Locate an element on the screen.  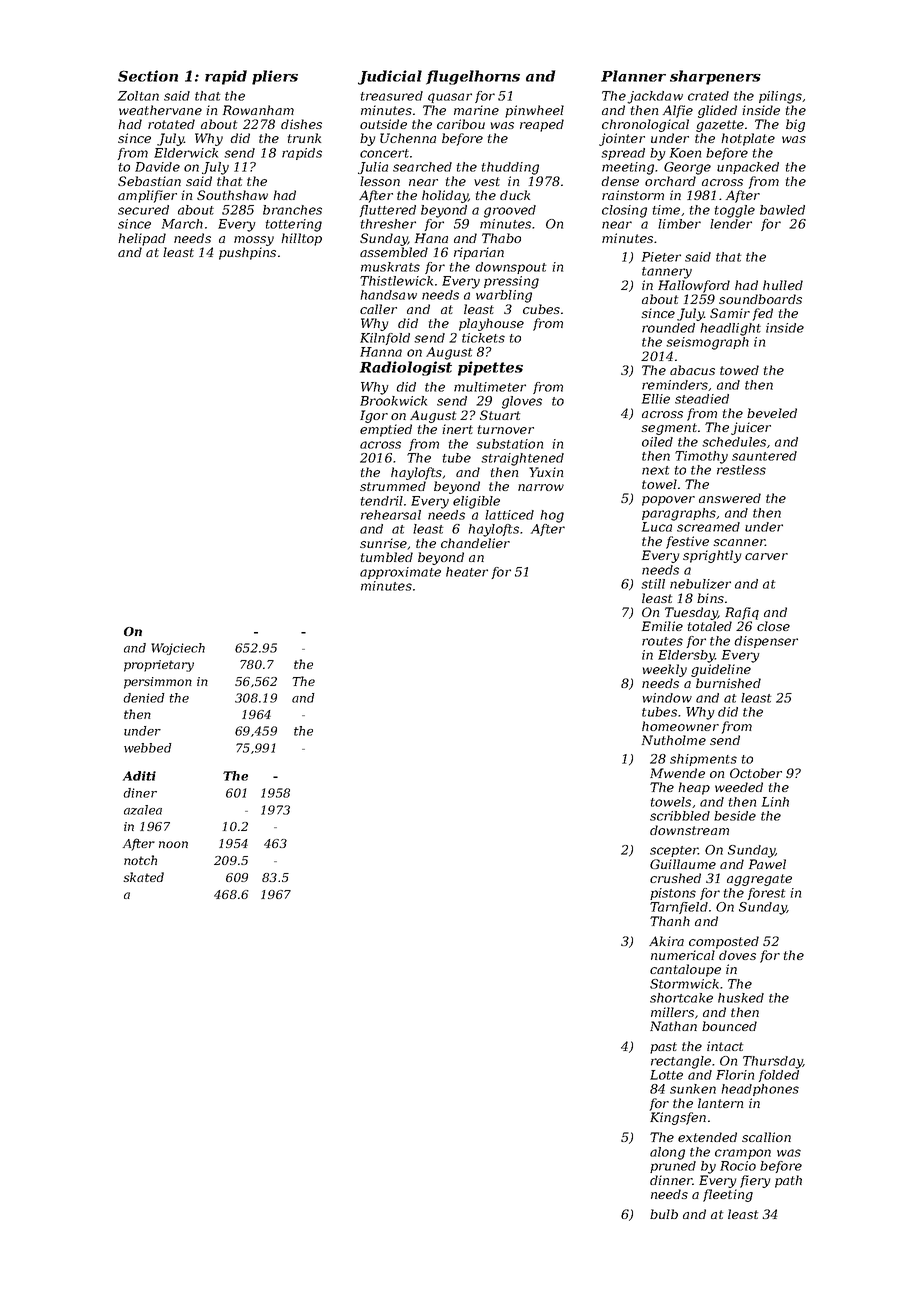
rotated is located at coordinates (171, 124).
